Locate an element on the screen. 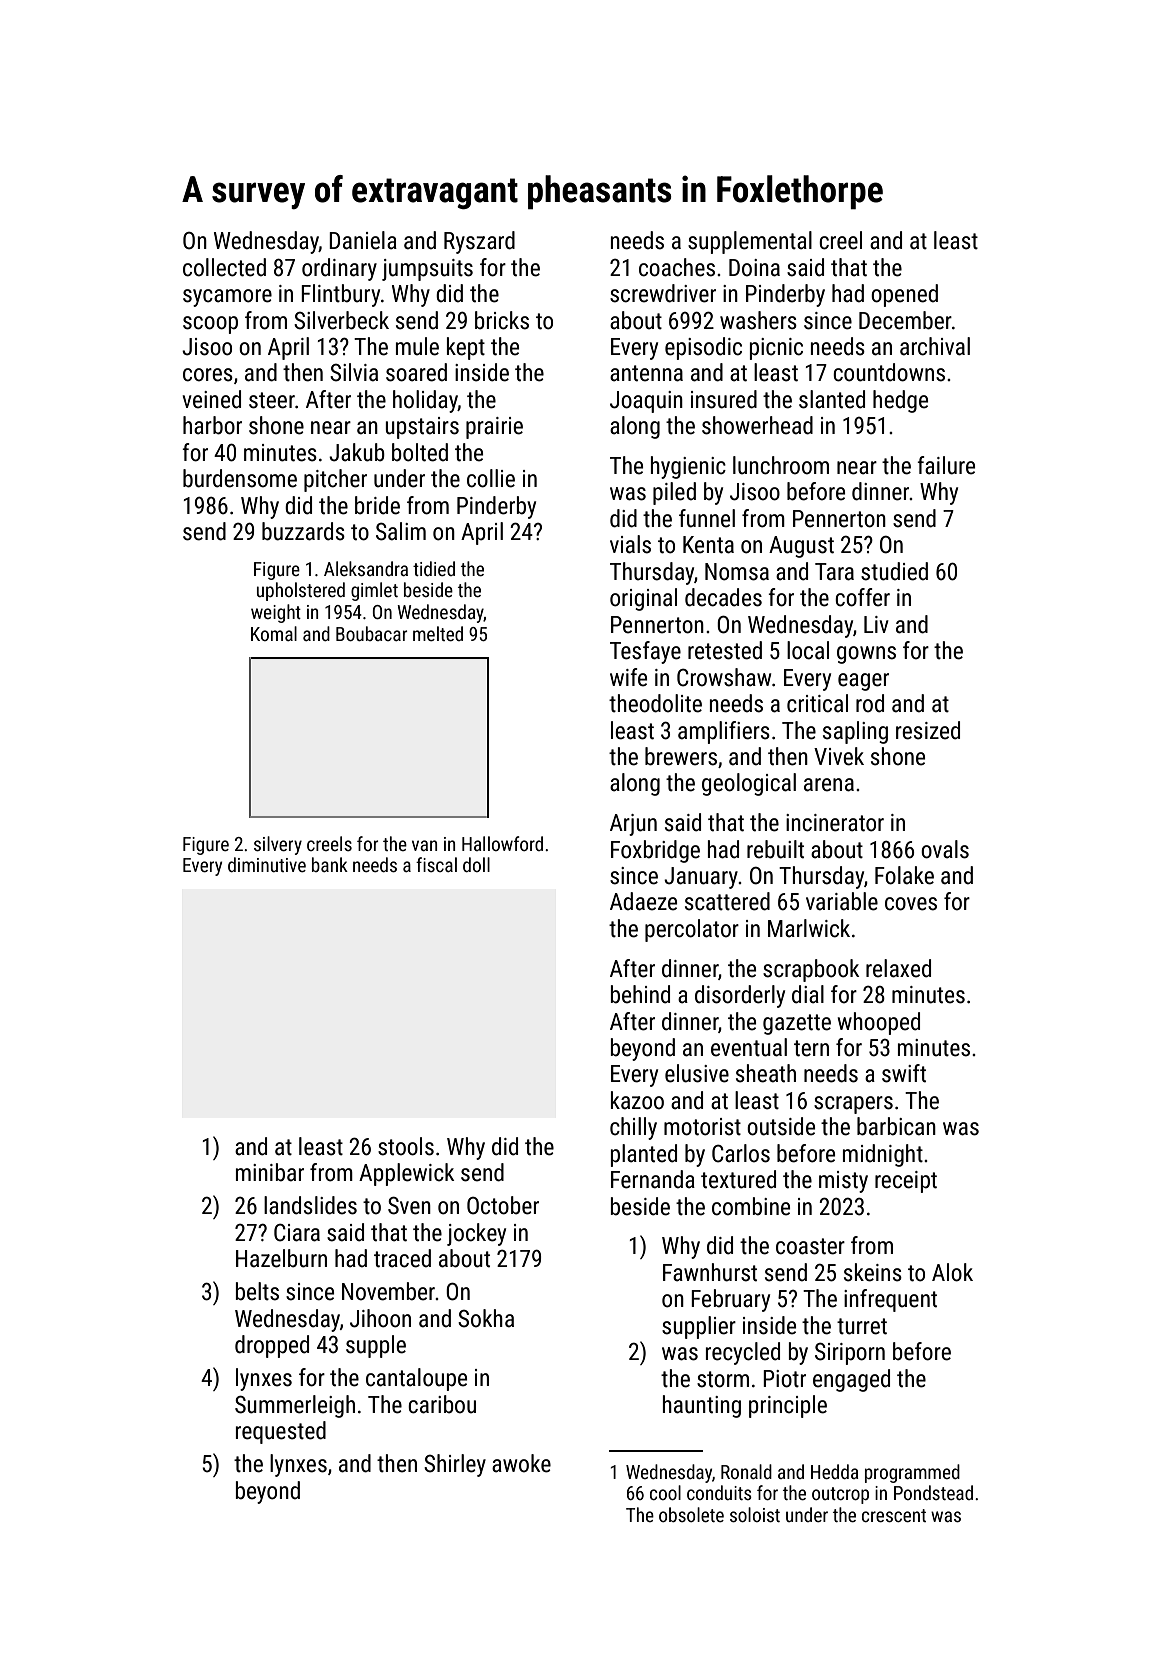 This screenshot has width=1165, height=1654. coaches is located at coordinates (677, 267).
